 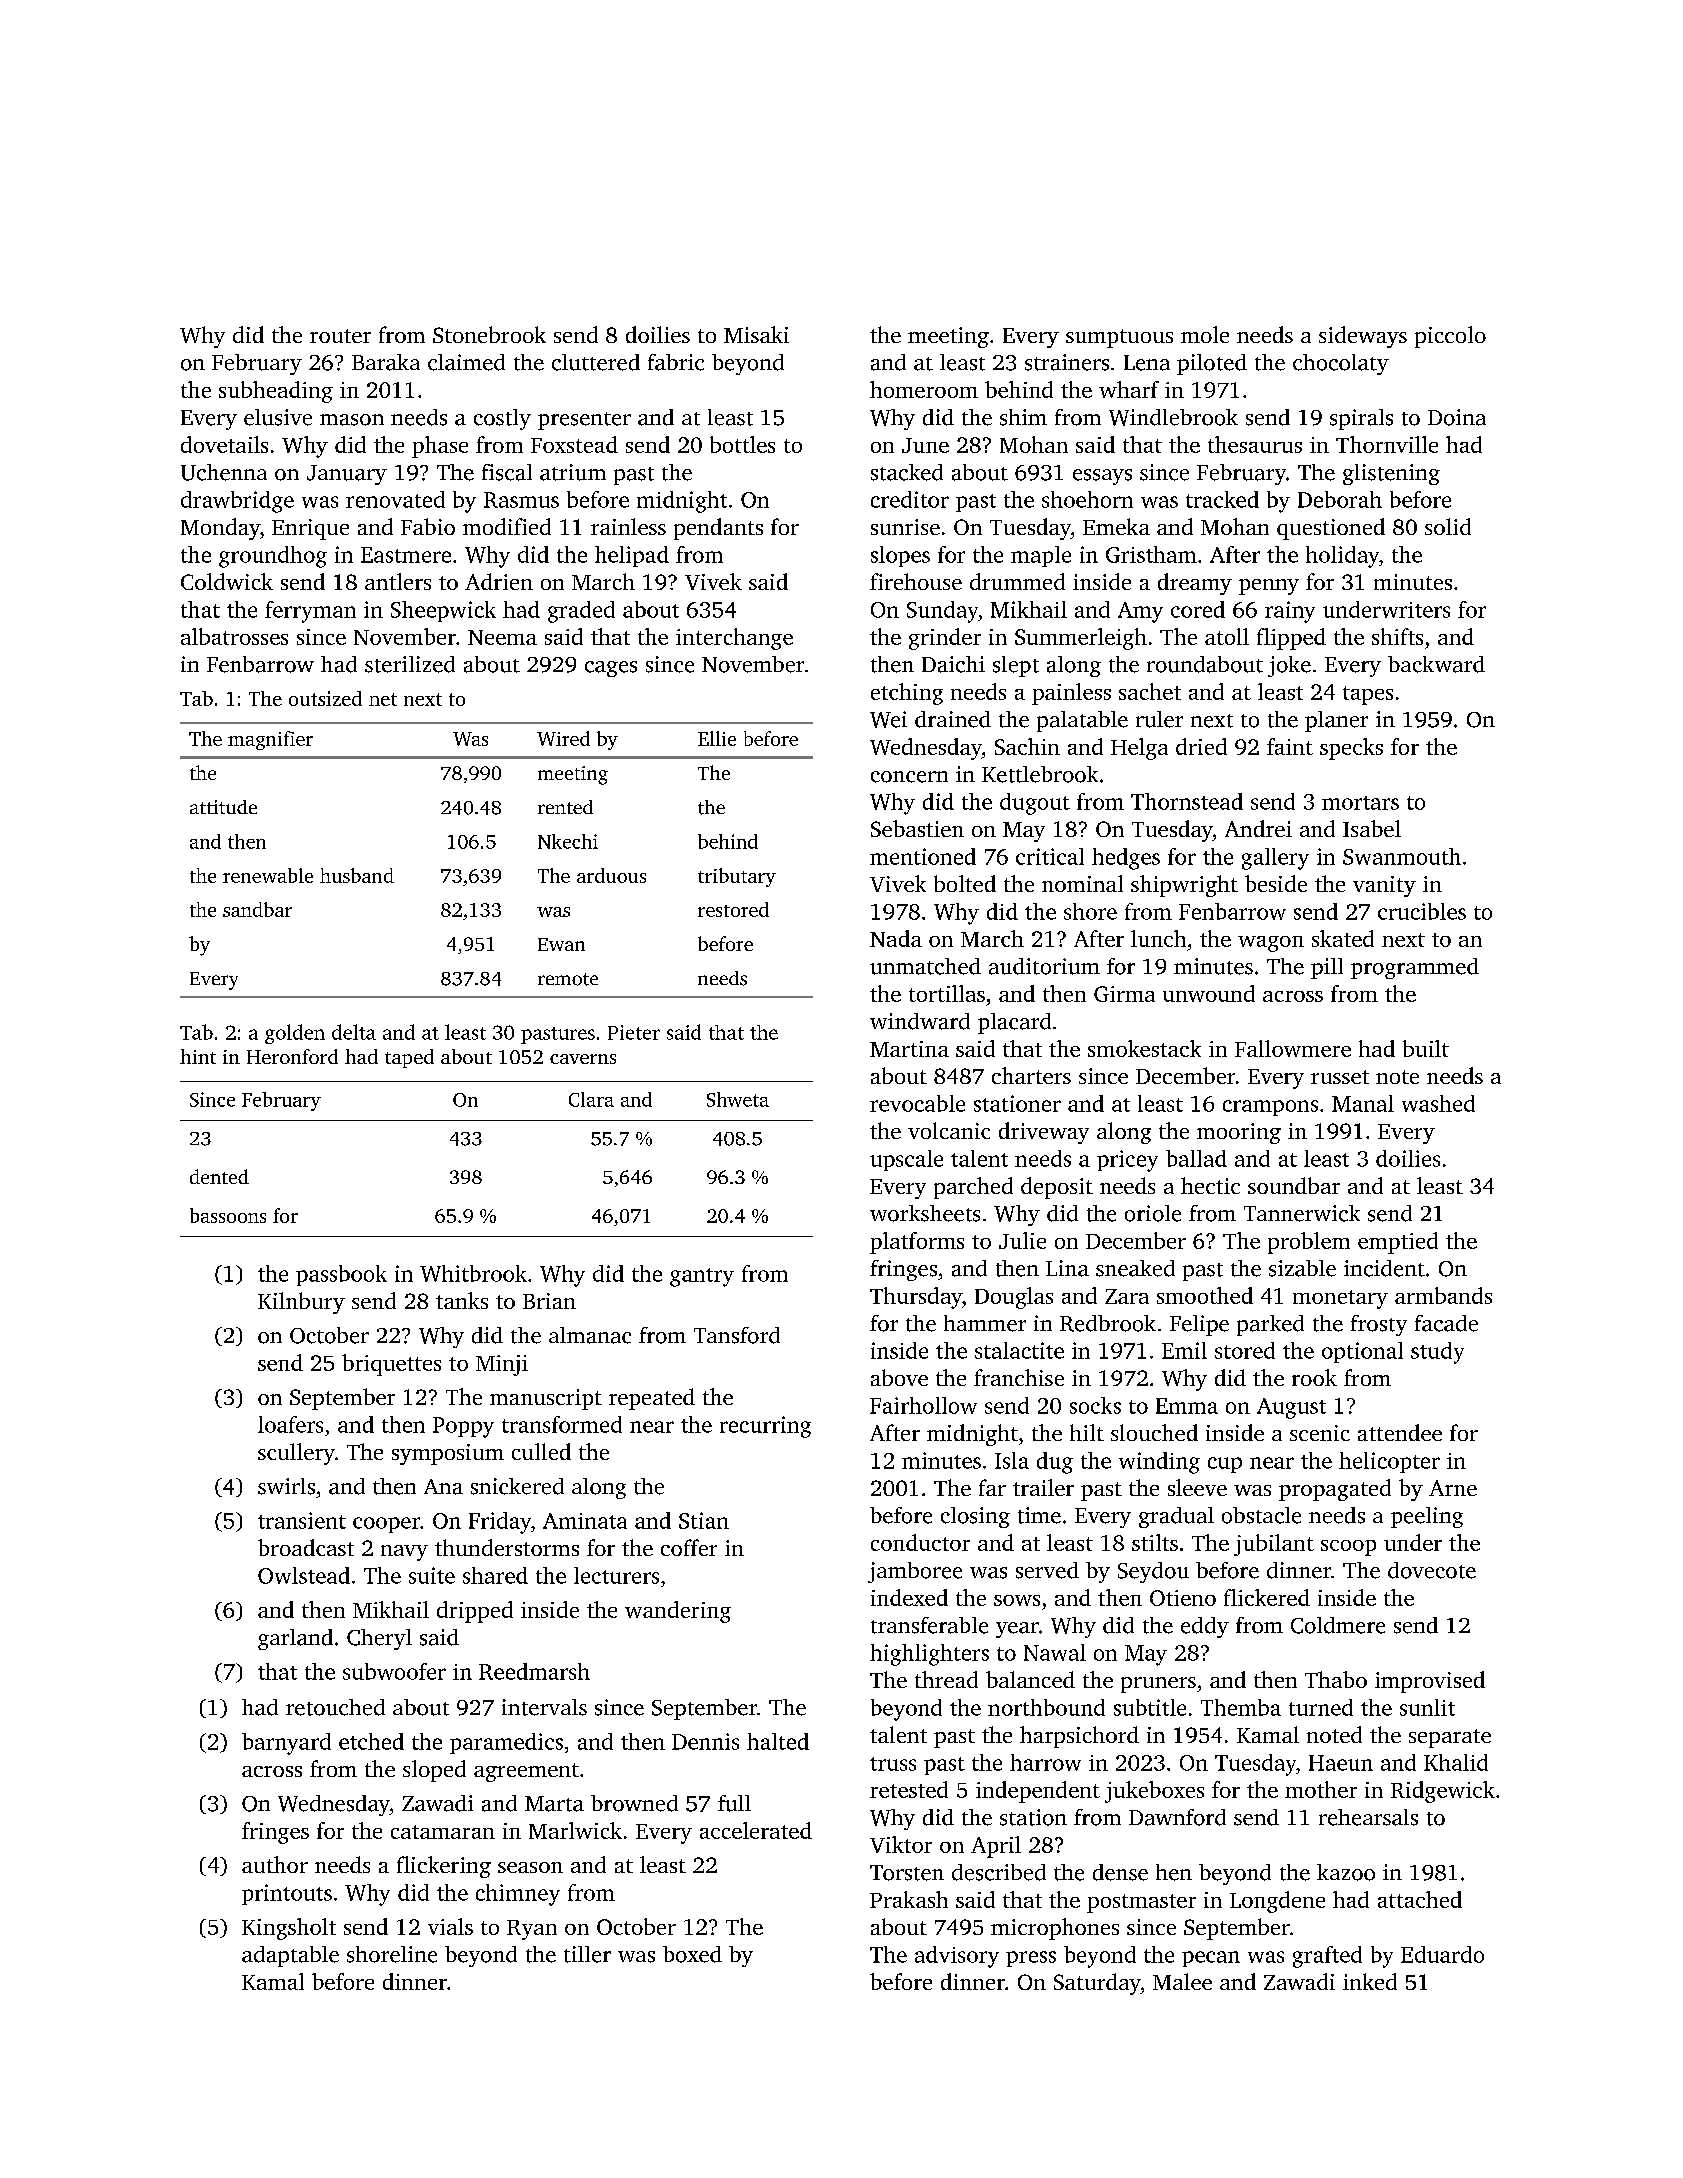 I want to click on Heronford, so click(x=292, y=1056).
